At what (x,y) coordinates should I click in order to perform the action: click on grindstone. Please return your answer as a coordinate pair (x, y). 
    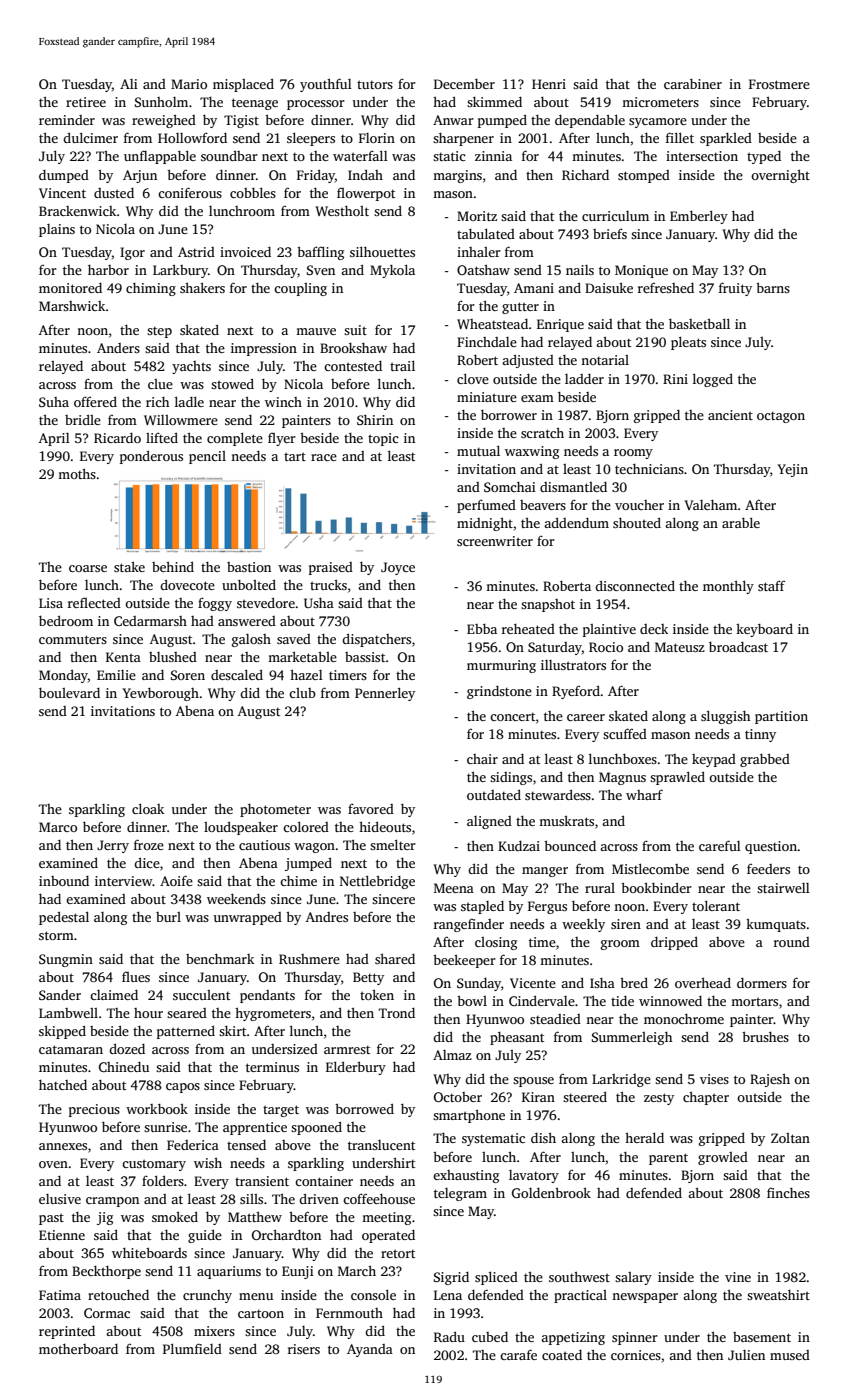
    Looking at the image, I should click on (499, 692).
